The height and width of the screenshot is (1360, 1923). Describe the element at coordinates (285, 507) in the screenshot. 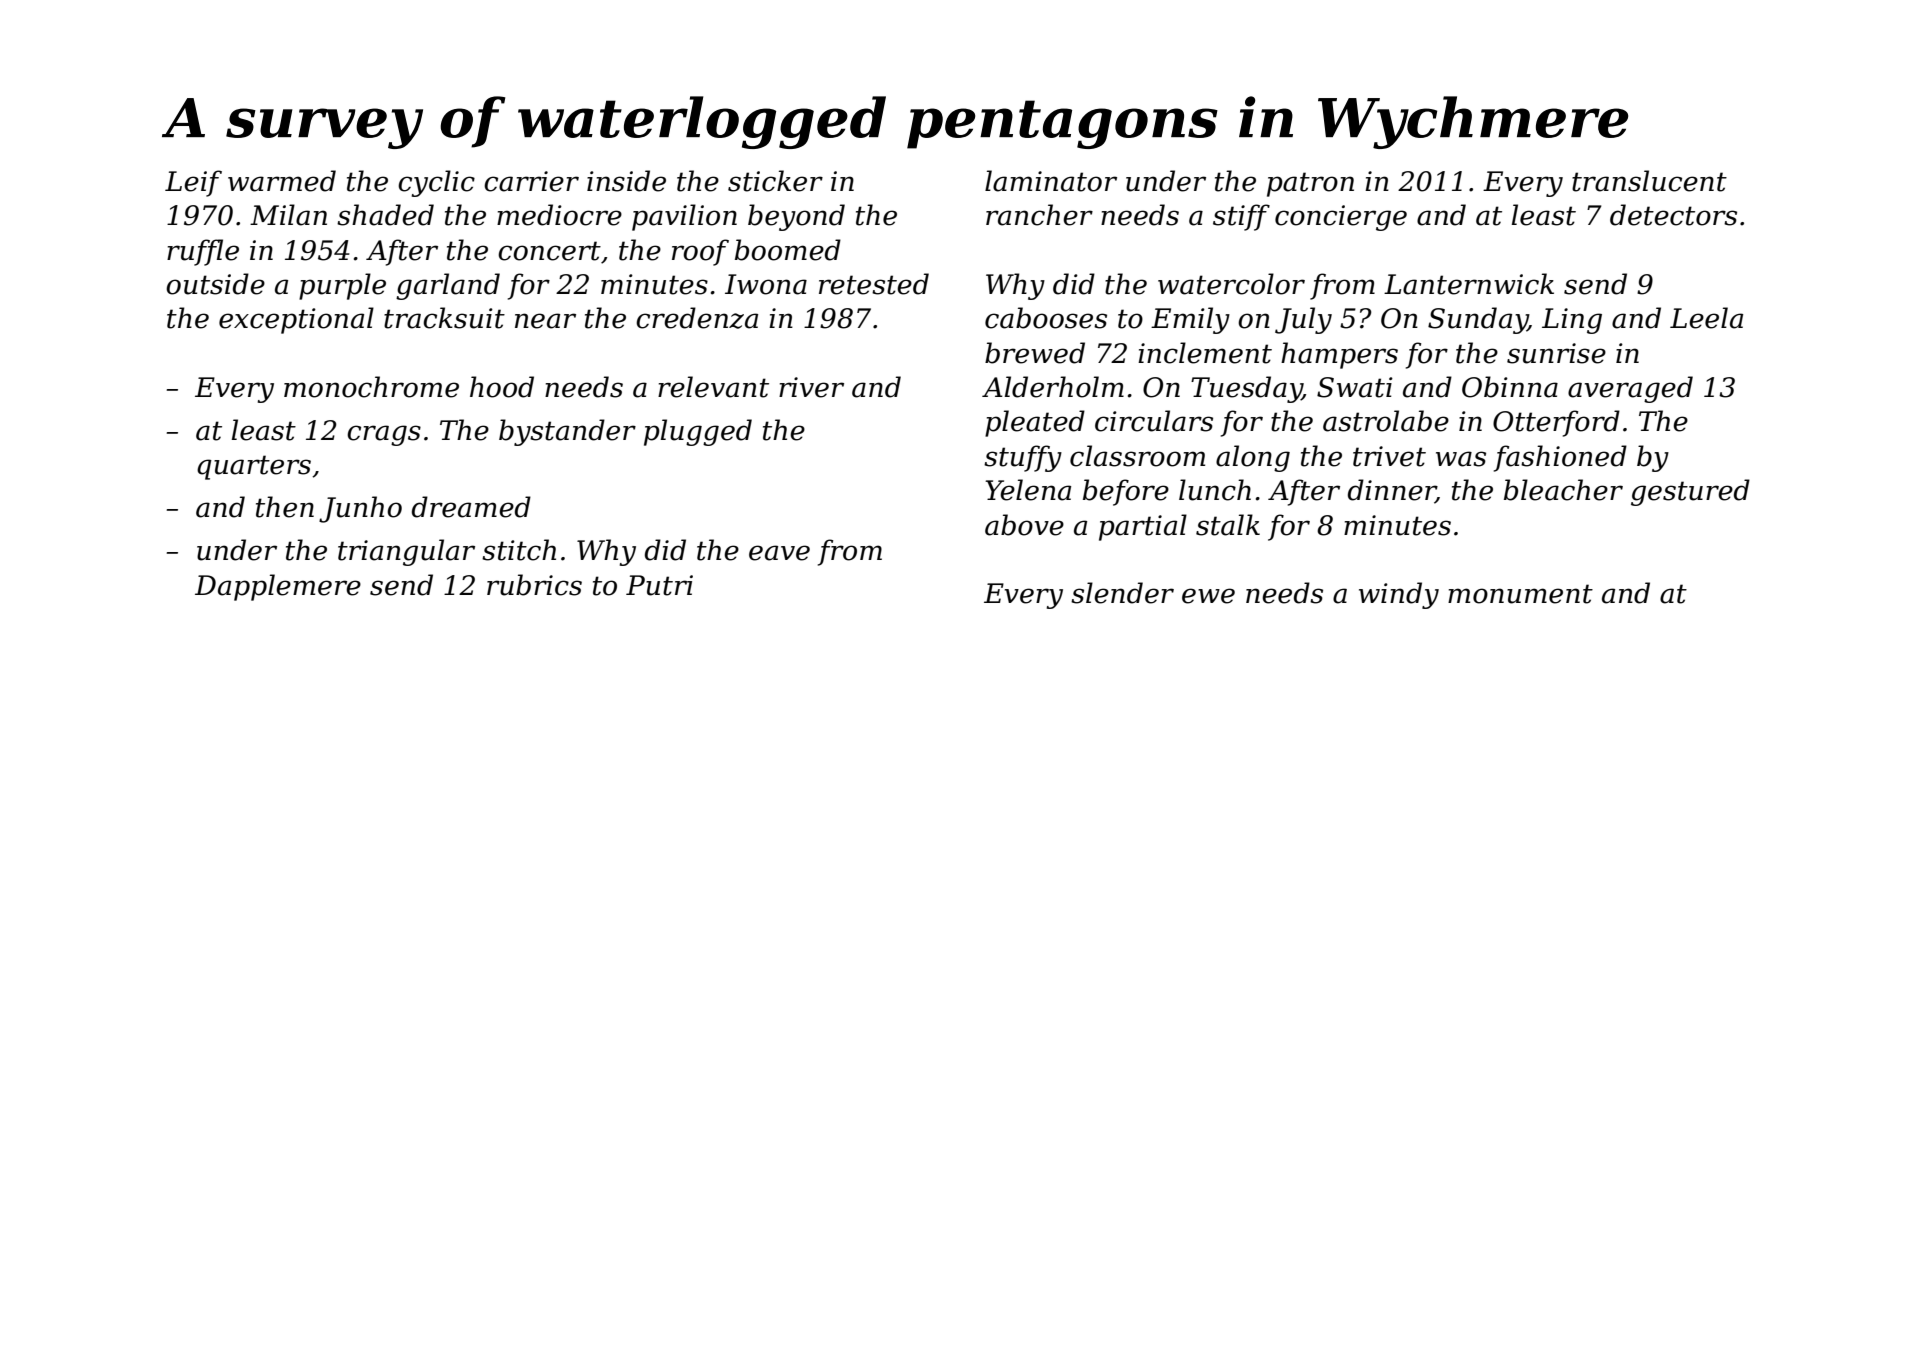

I see `then` at that location.
